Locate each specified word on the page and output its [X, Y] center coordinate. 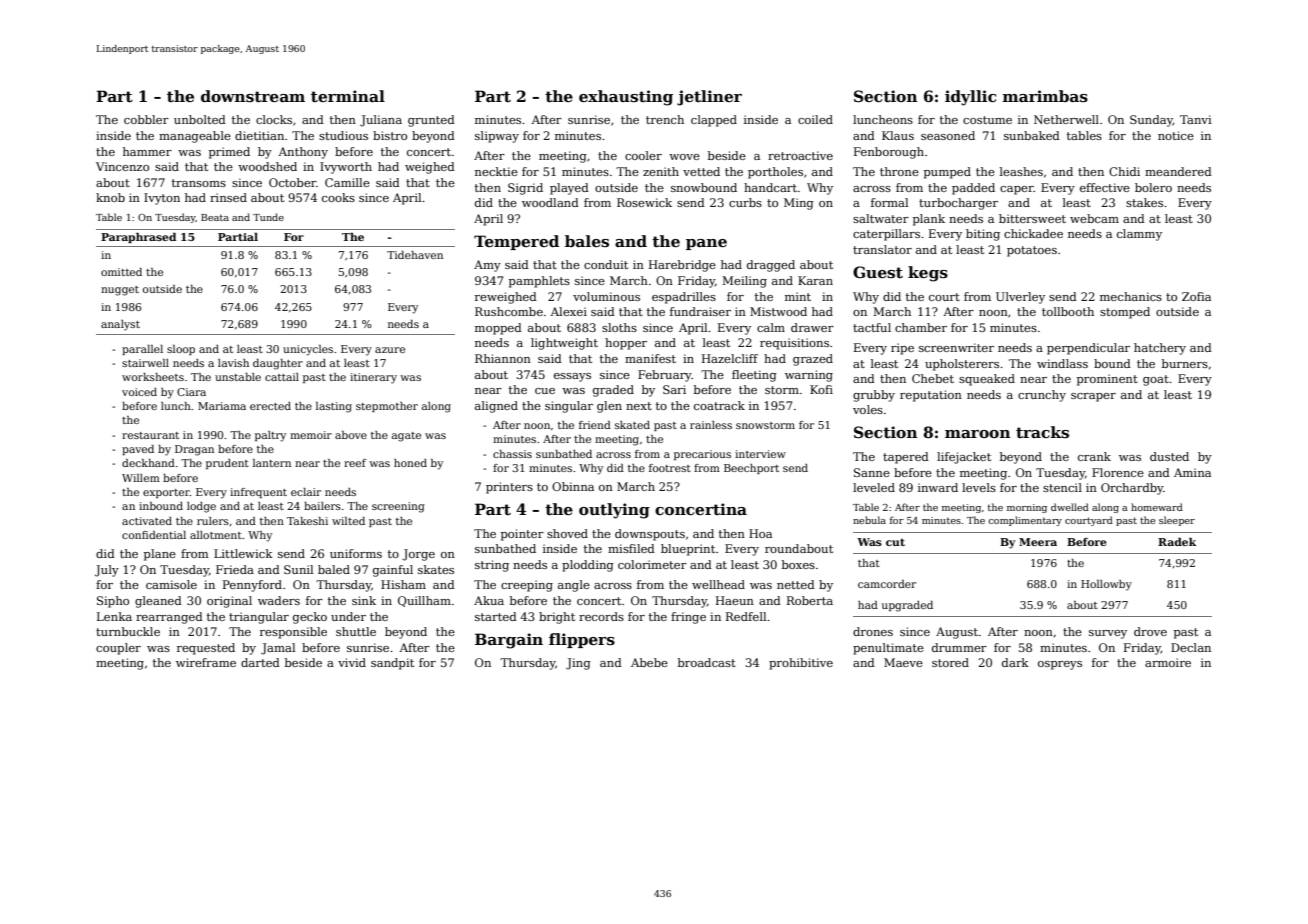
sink [364, 600]
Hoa [760, 533]
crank [1094, 456]
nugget [120, 291]
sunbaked [1032, 135]
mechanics [1131, 296]
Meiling [744, 282]
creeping [527, 586]
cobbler [146, 119]
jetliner [709, 98]
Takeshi [307, 521]
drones [873, 631]
